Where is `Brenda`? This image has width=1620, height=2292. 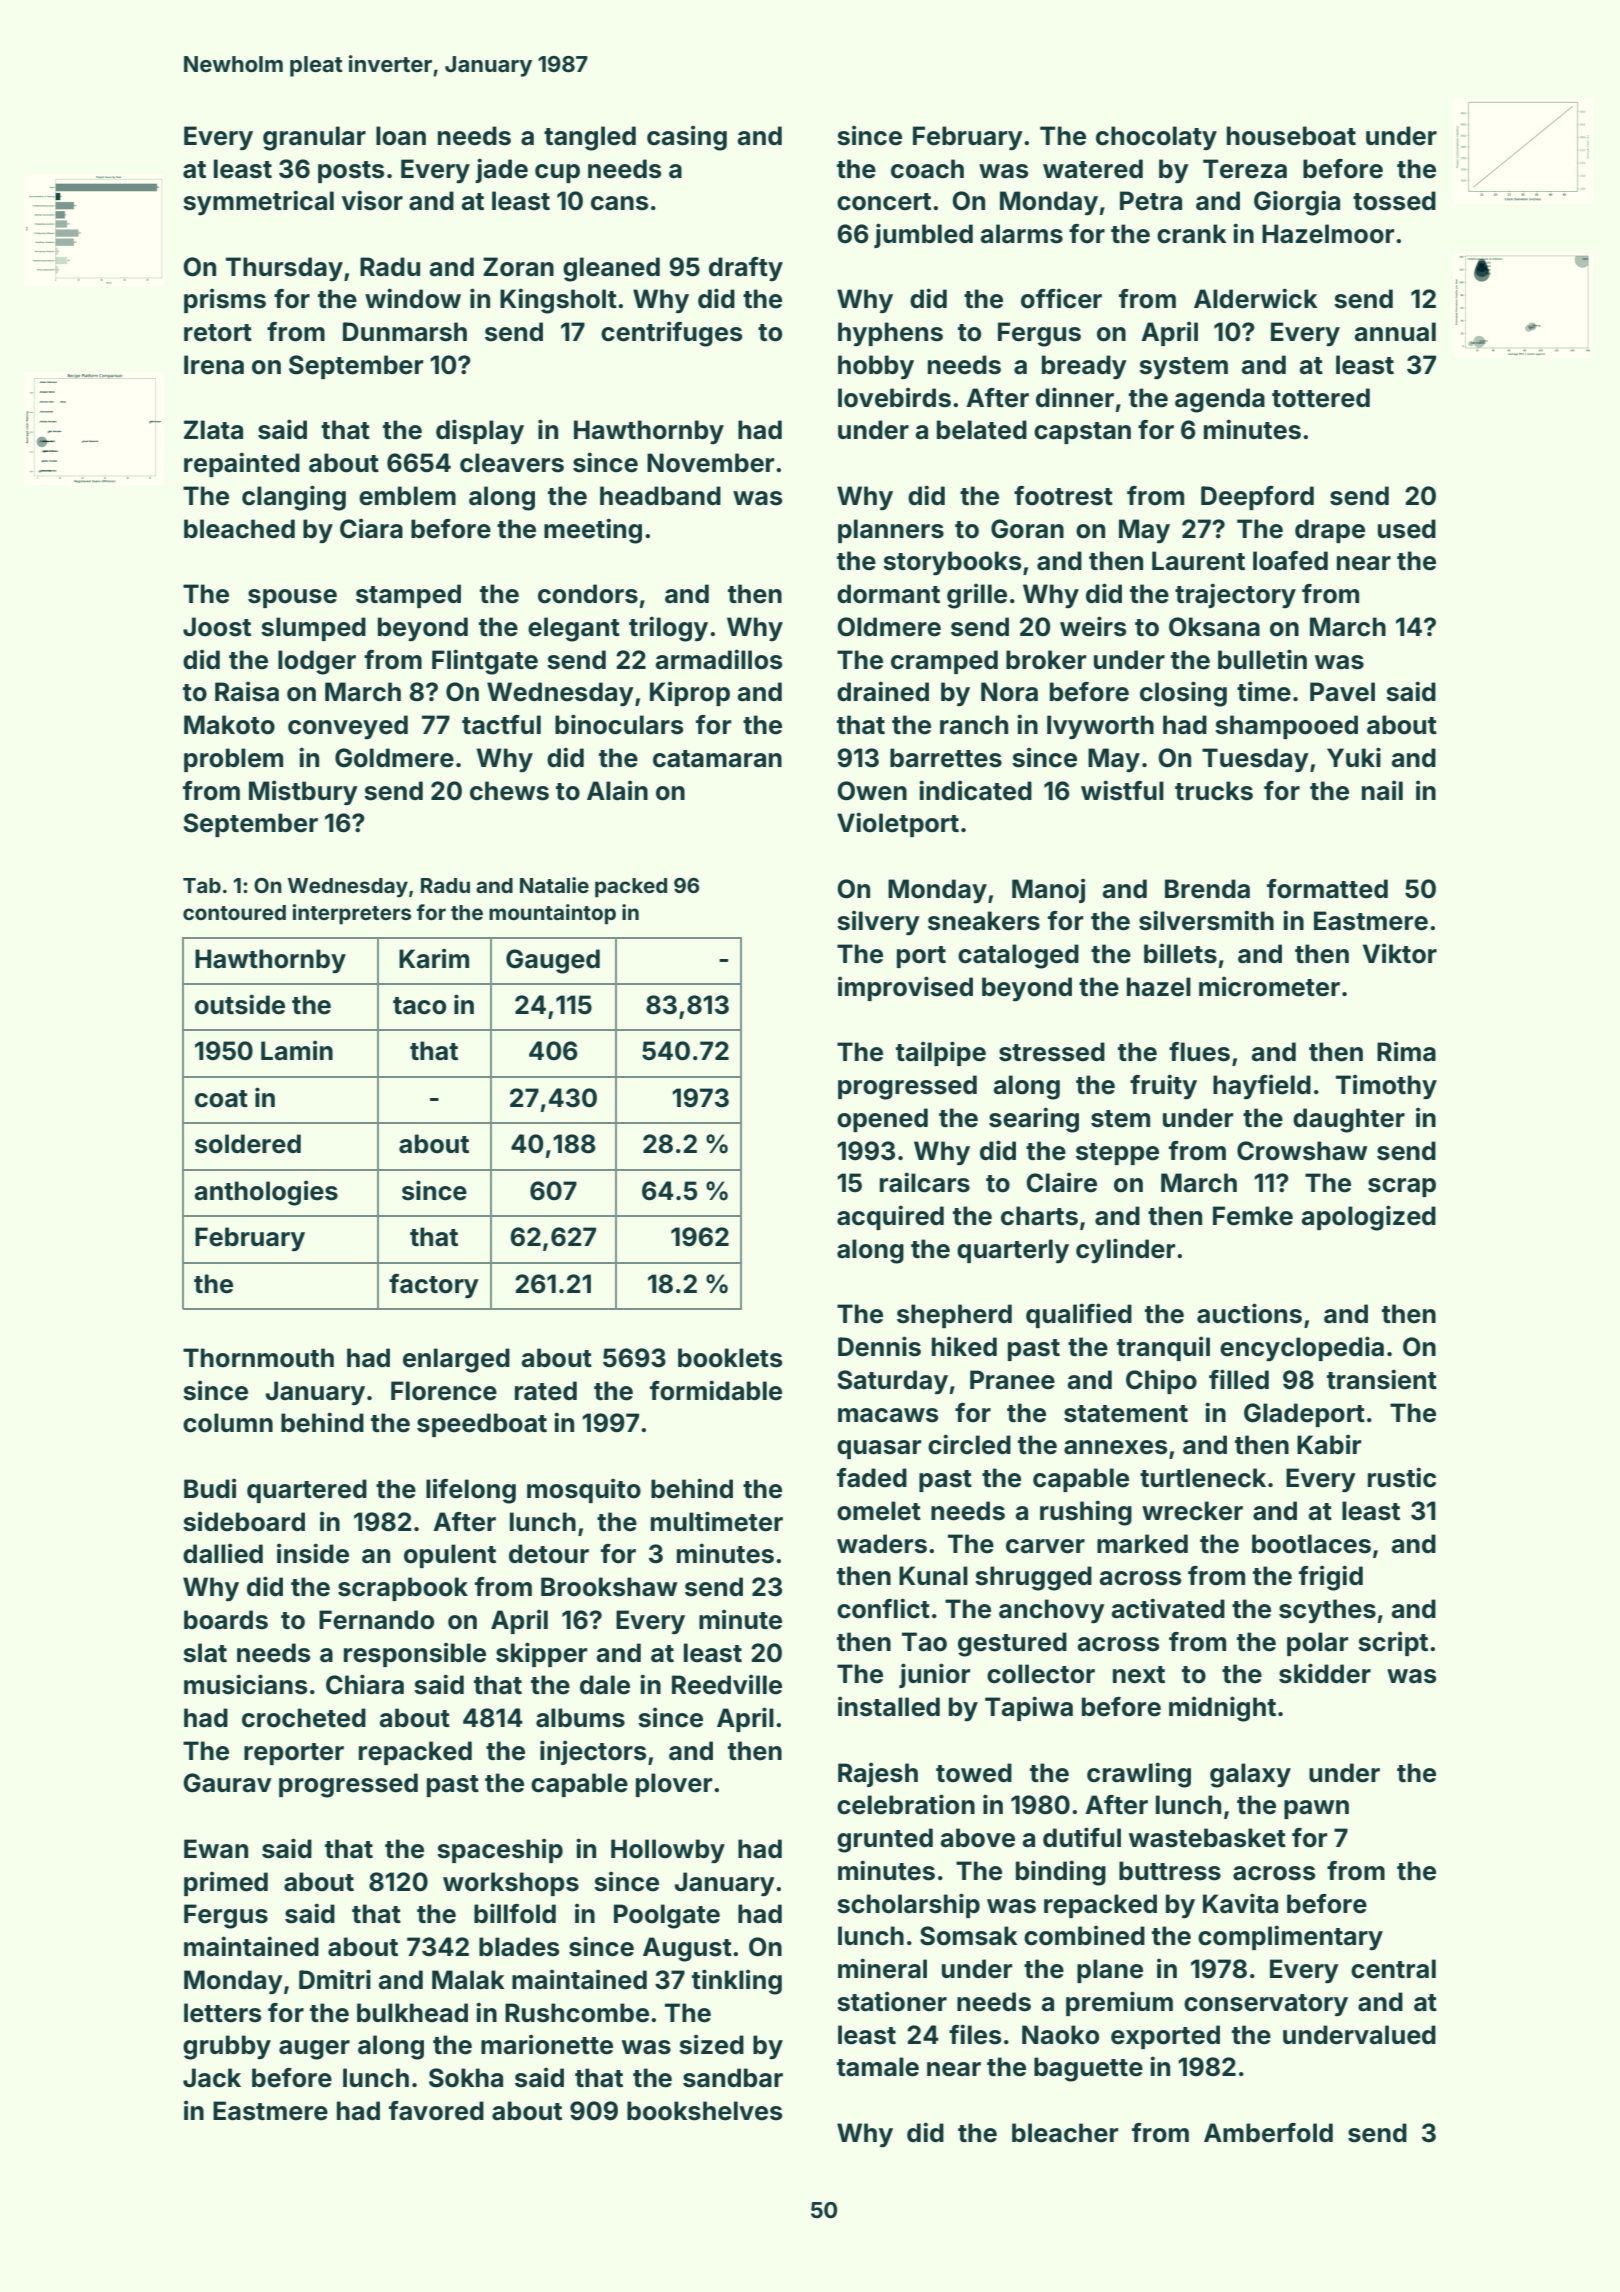 Brenda is located at coordinates (1207, 889).
